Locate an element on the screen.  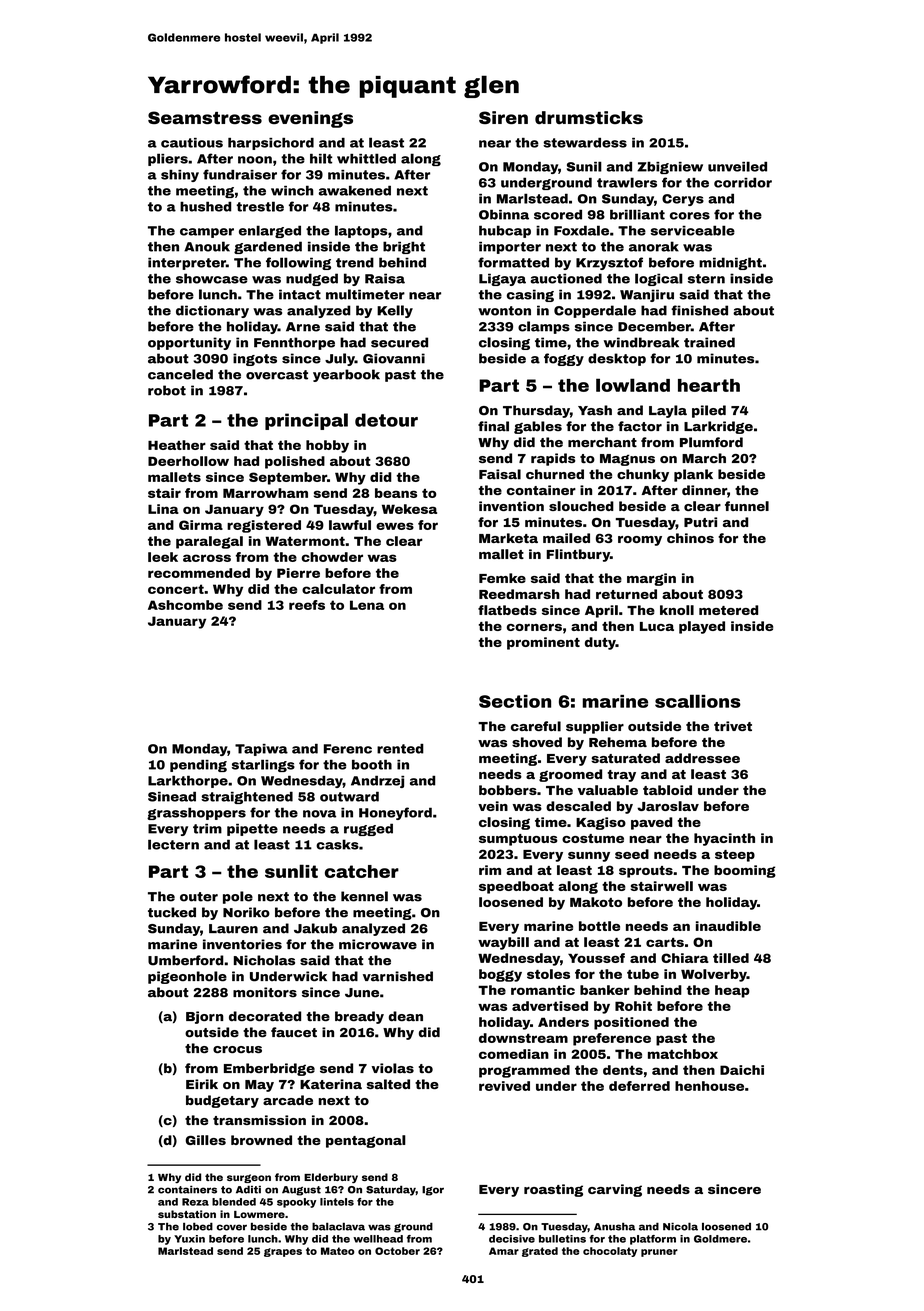
bright is located at coordinates (404, 247).
